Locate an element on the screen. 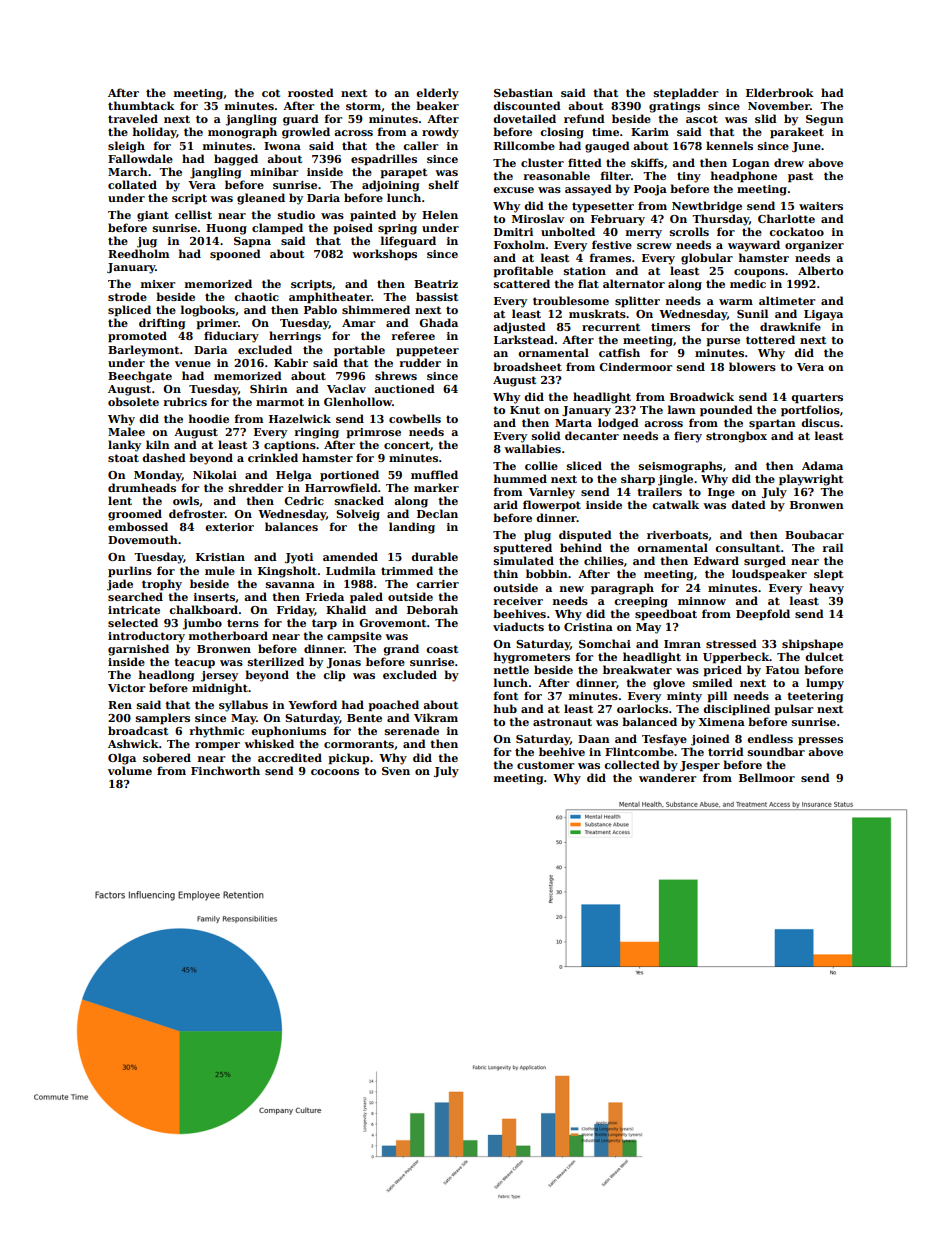 This screenshot has height=1233, width=952. broadcast is located at coordinates (138, 730).
